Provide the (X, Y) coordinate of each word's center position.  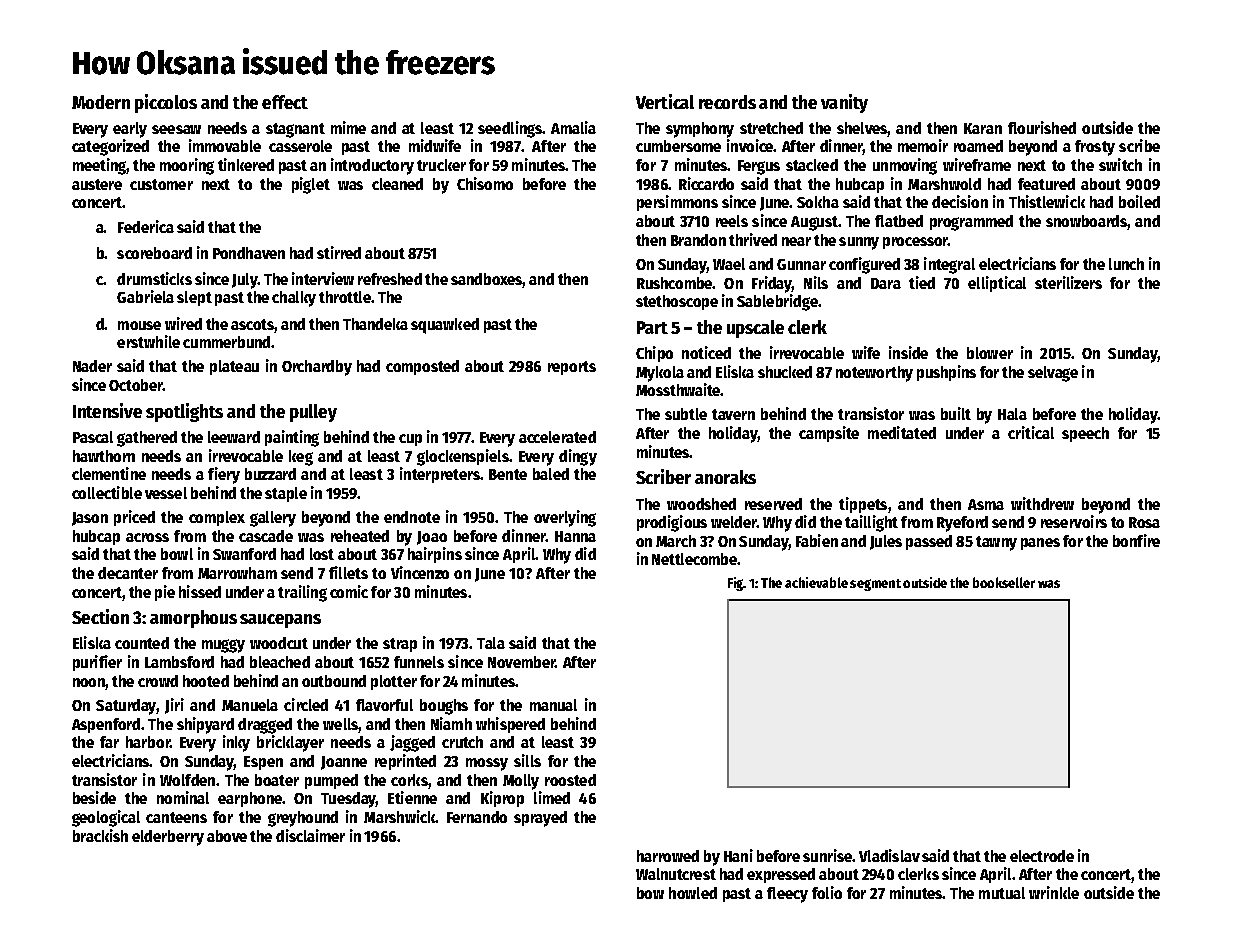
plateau (234, 367)
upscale (755, 329)
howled (693, 893)
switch (1120, 164)
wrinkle (1054, 892)
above (227, 836)
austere (97, 184)
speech (1085, 434)
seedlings (510, 129)
